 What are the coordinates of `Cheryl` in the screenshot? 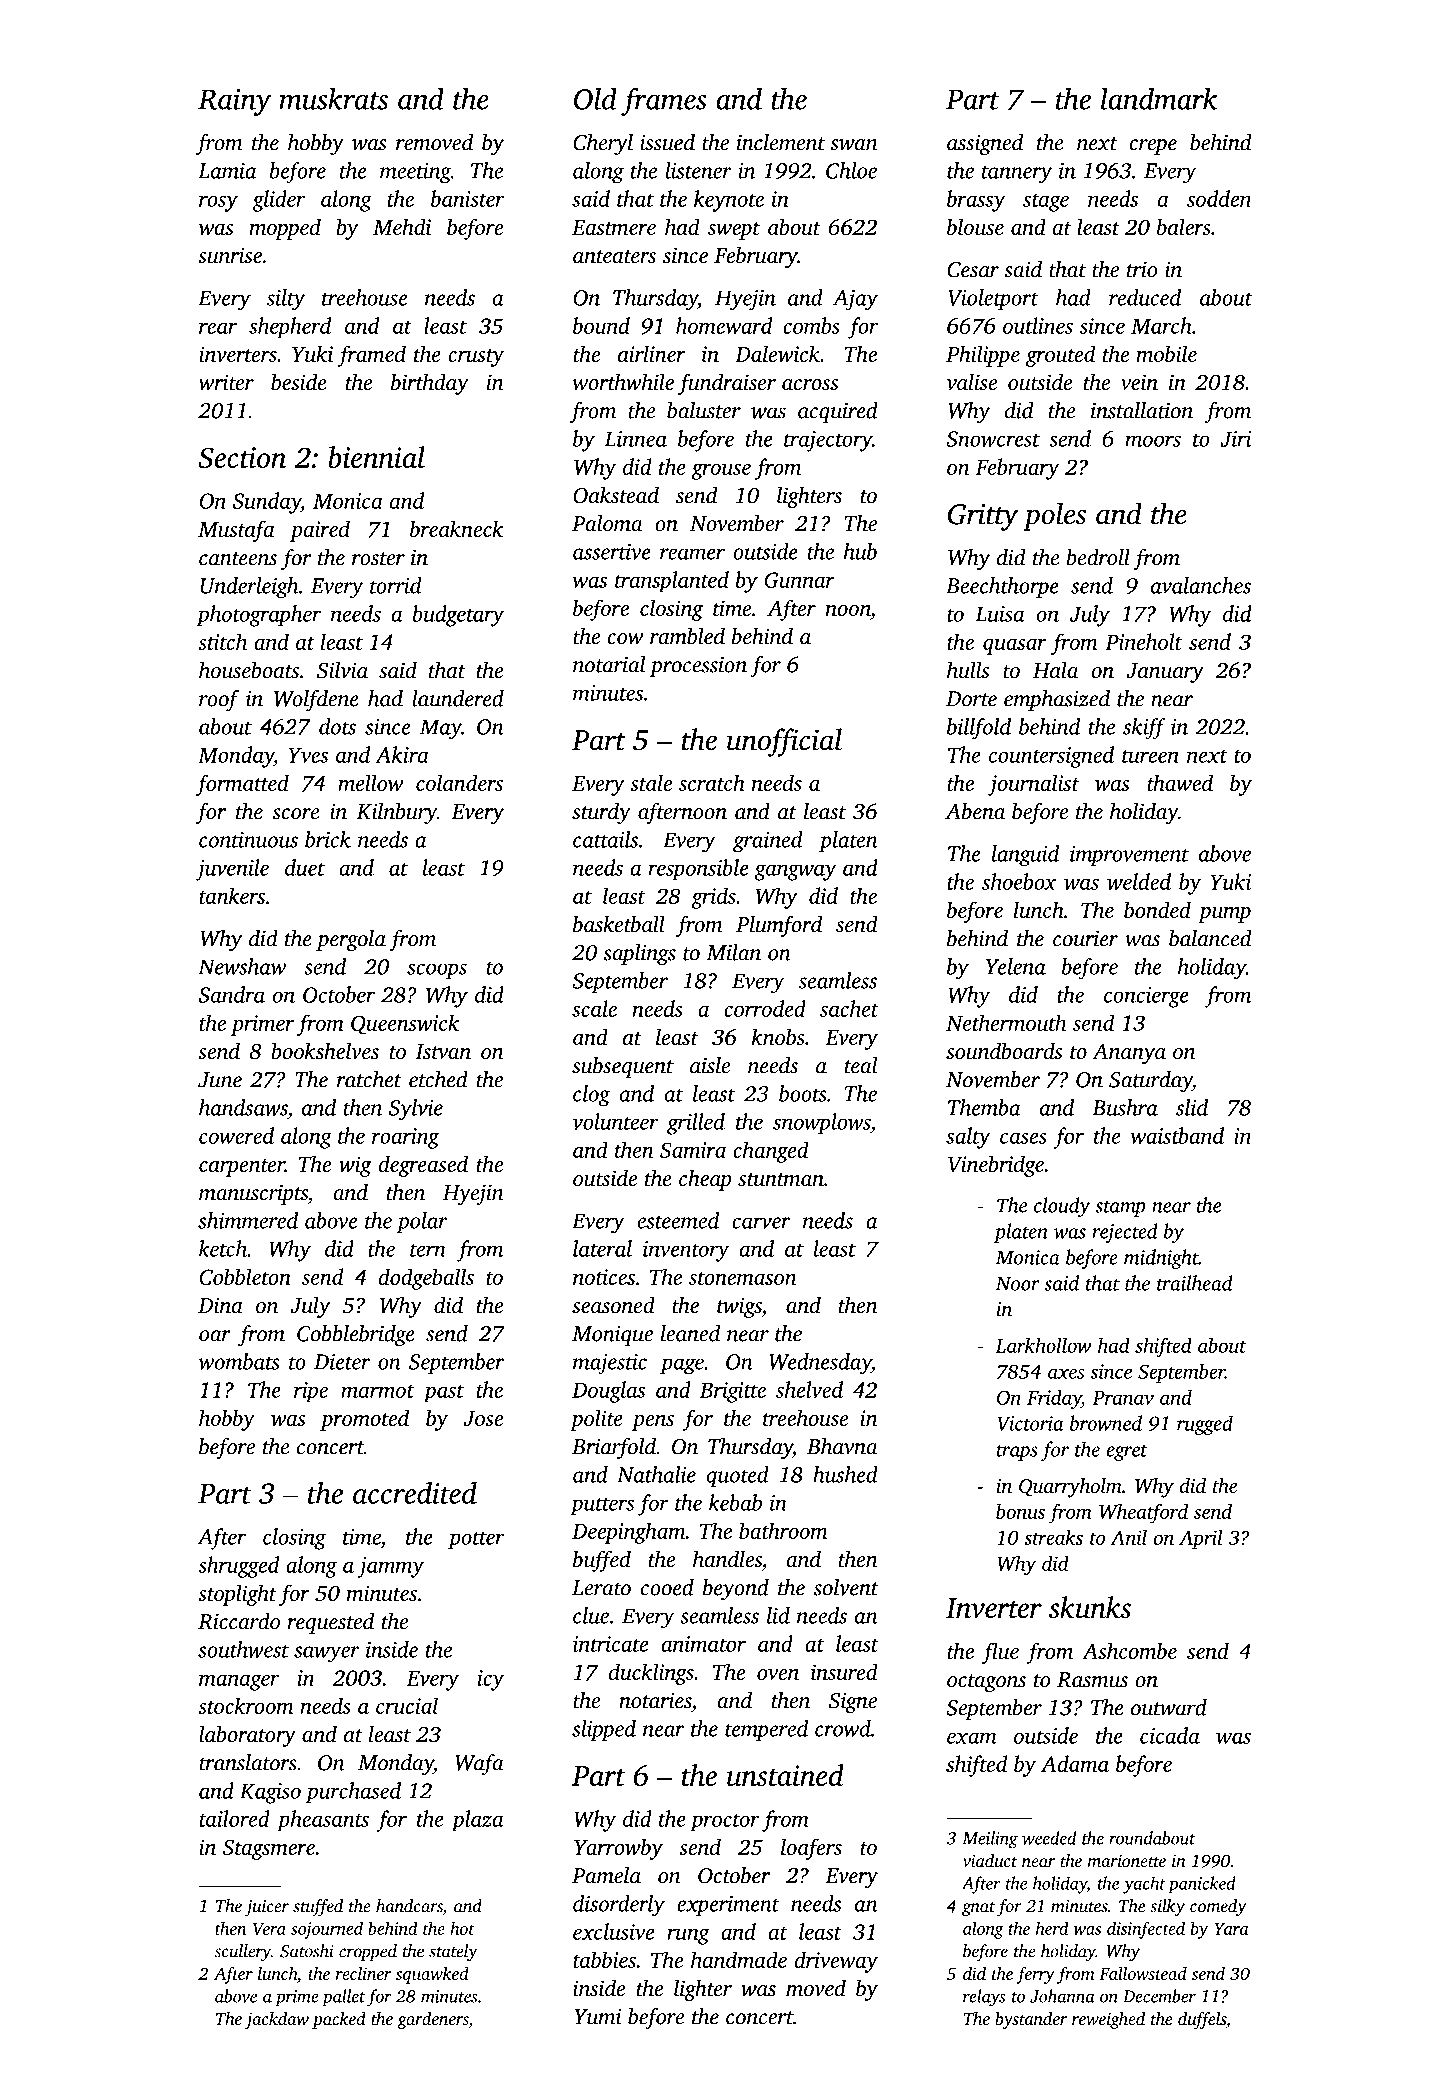 It's located at (603, 144).
